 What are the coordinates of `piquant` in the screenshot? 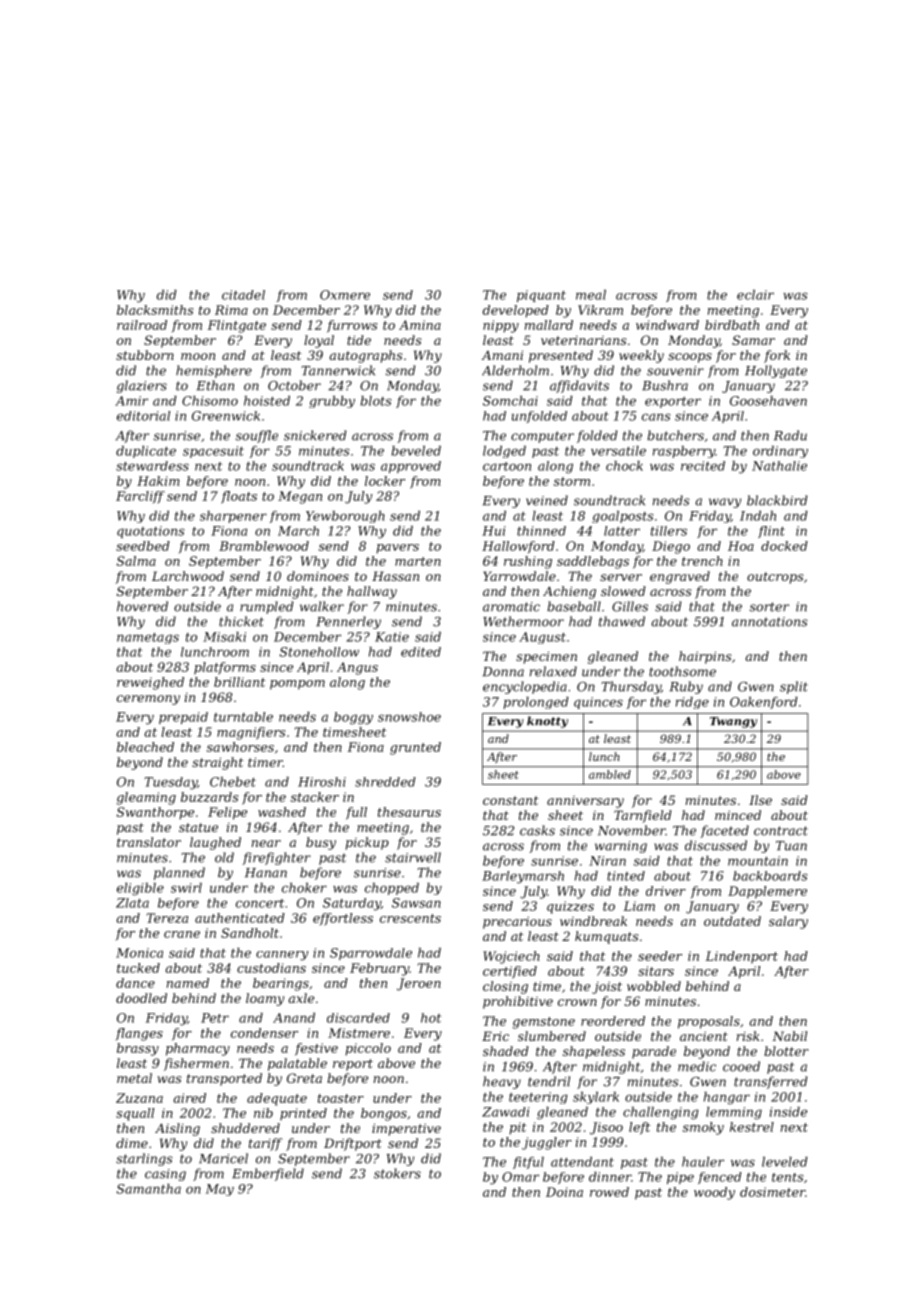 It's located at (541, 296).
